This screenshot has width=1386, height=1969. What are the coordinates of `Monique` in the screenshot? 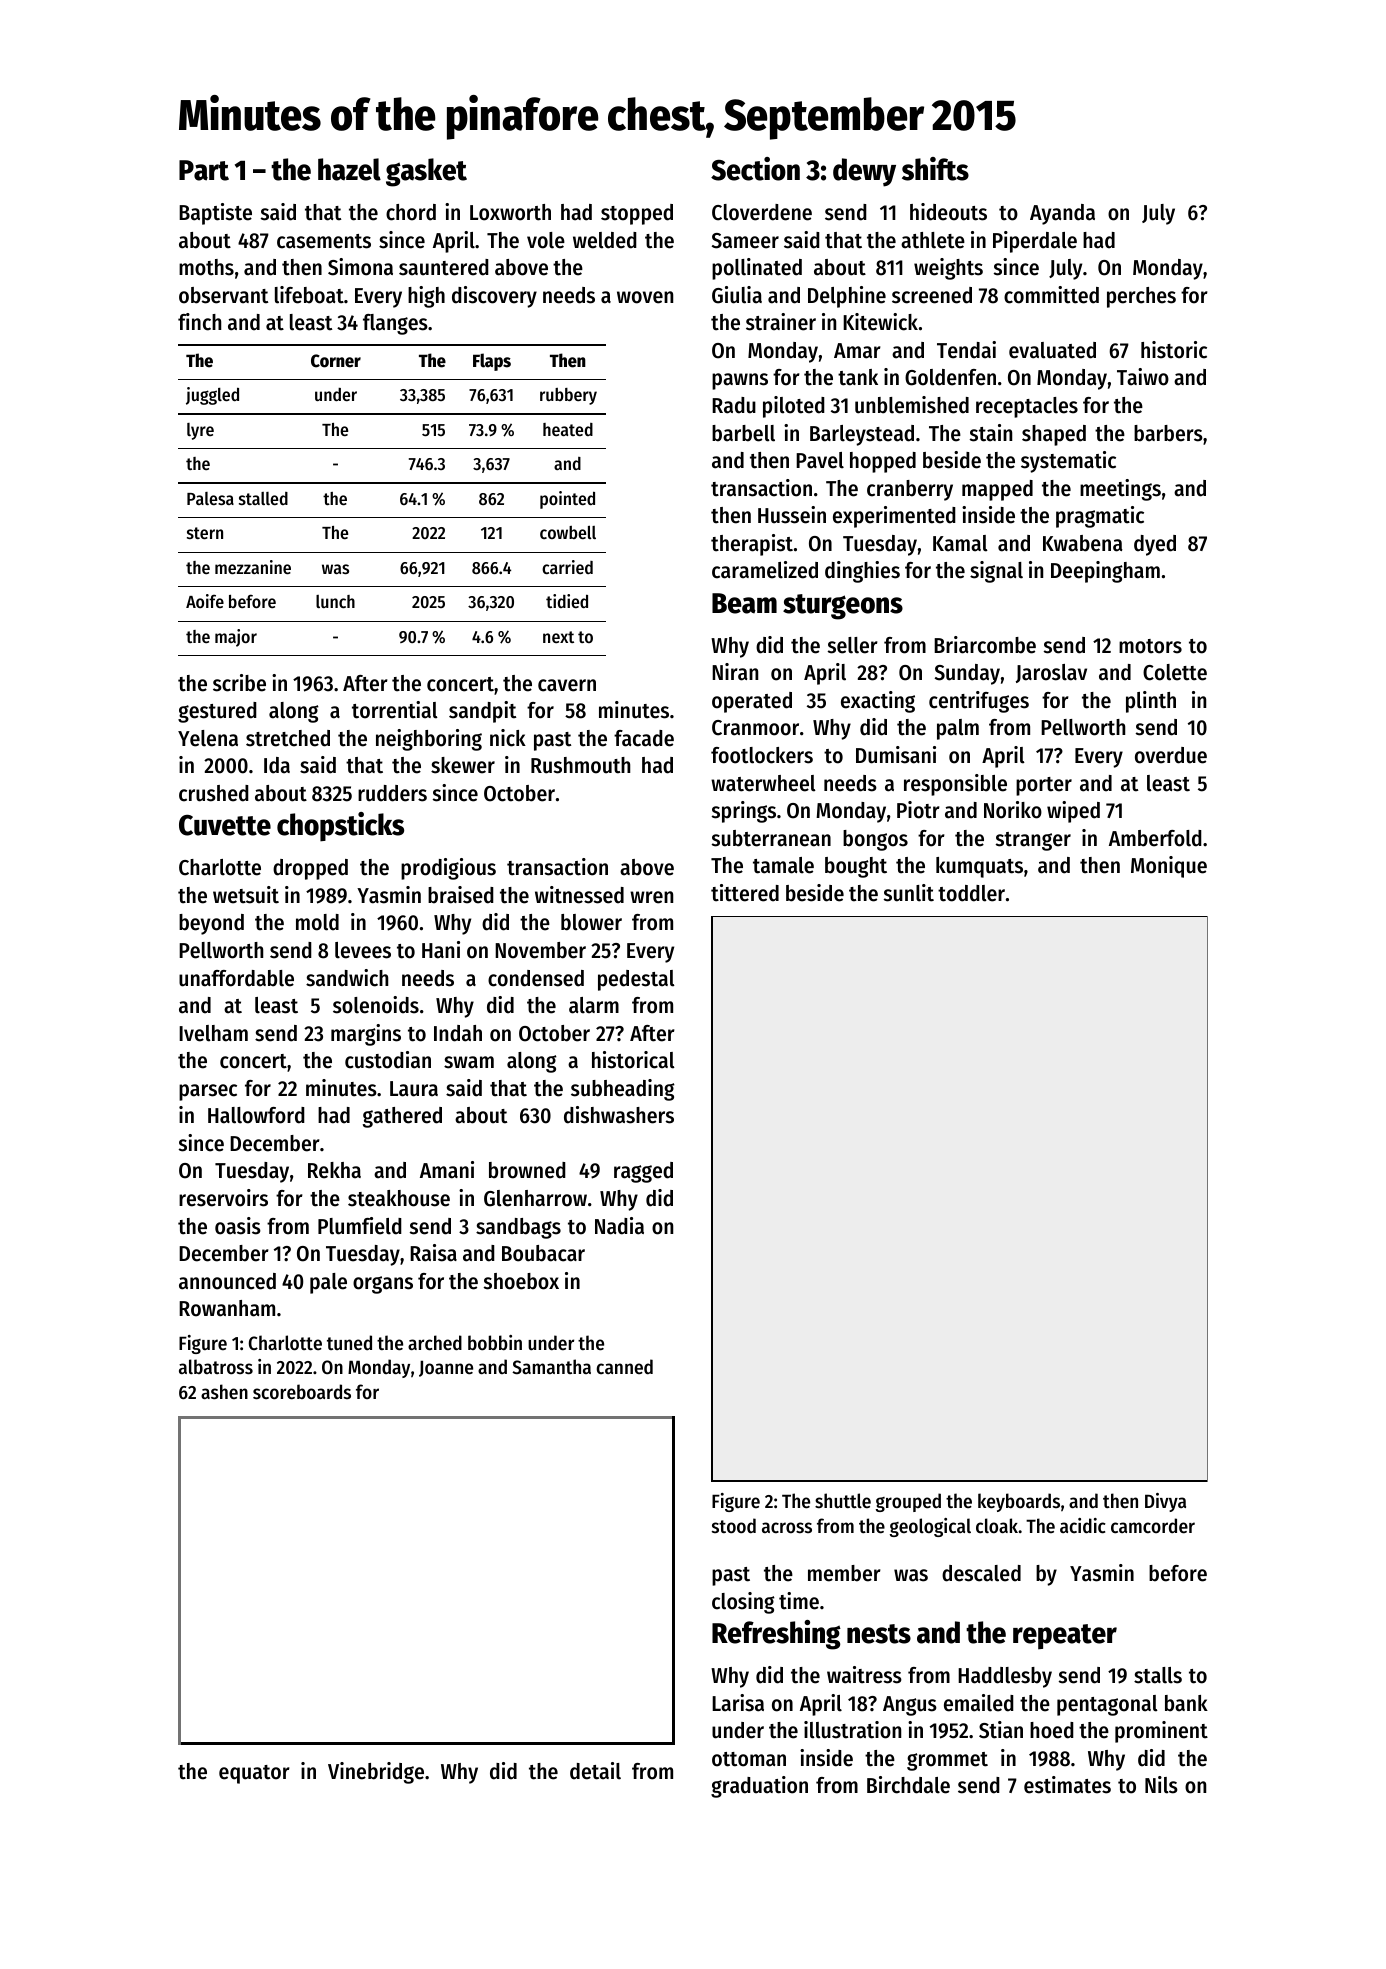 It's located at (1169, 867).
